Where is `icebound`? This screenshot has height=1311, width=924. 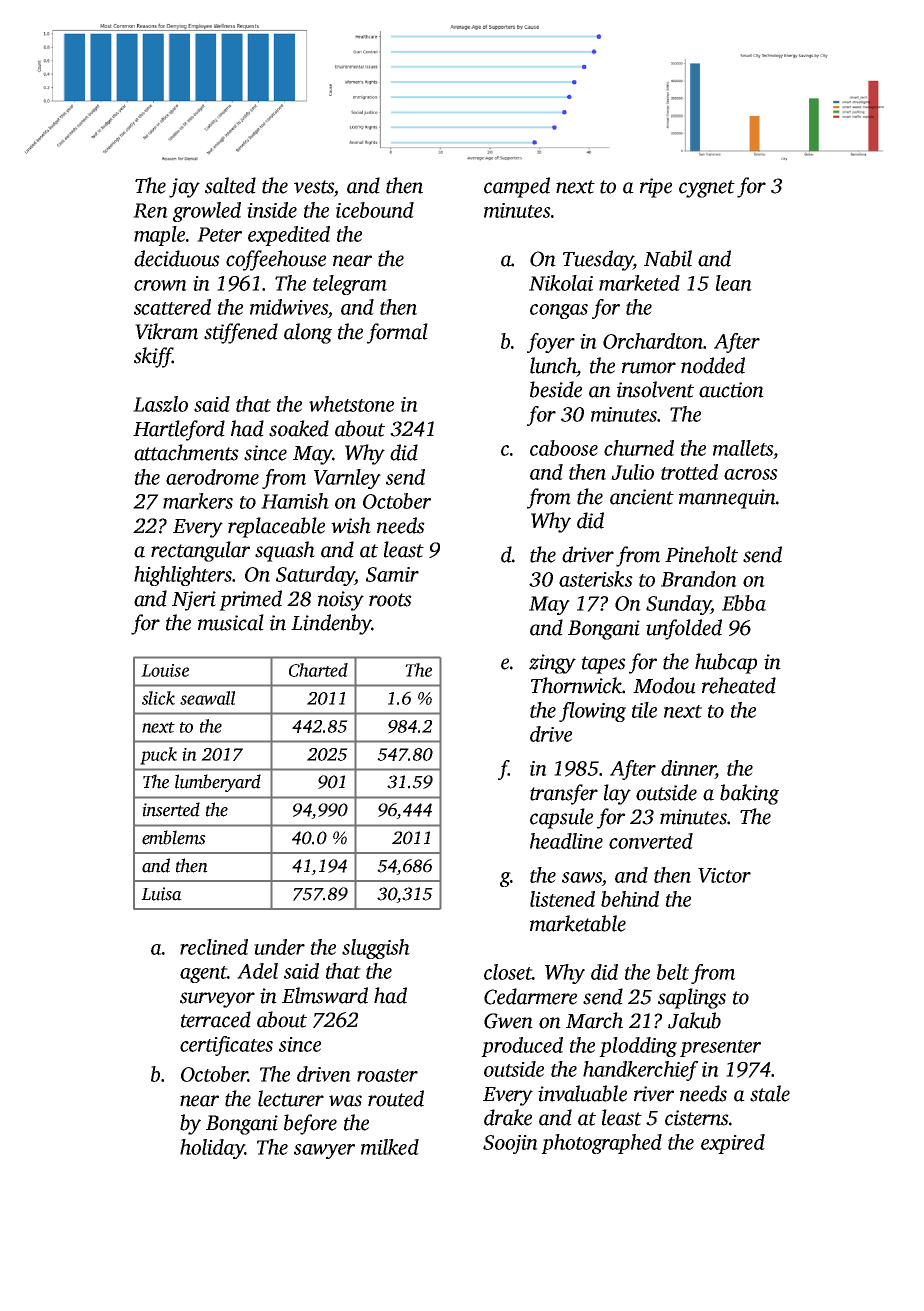 icebound is located at coordinates (375, 210).
